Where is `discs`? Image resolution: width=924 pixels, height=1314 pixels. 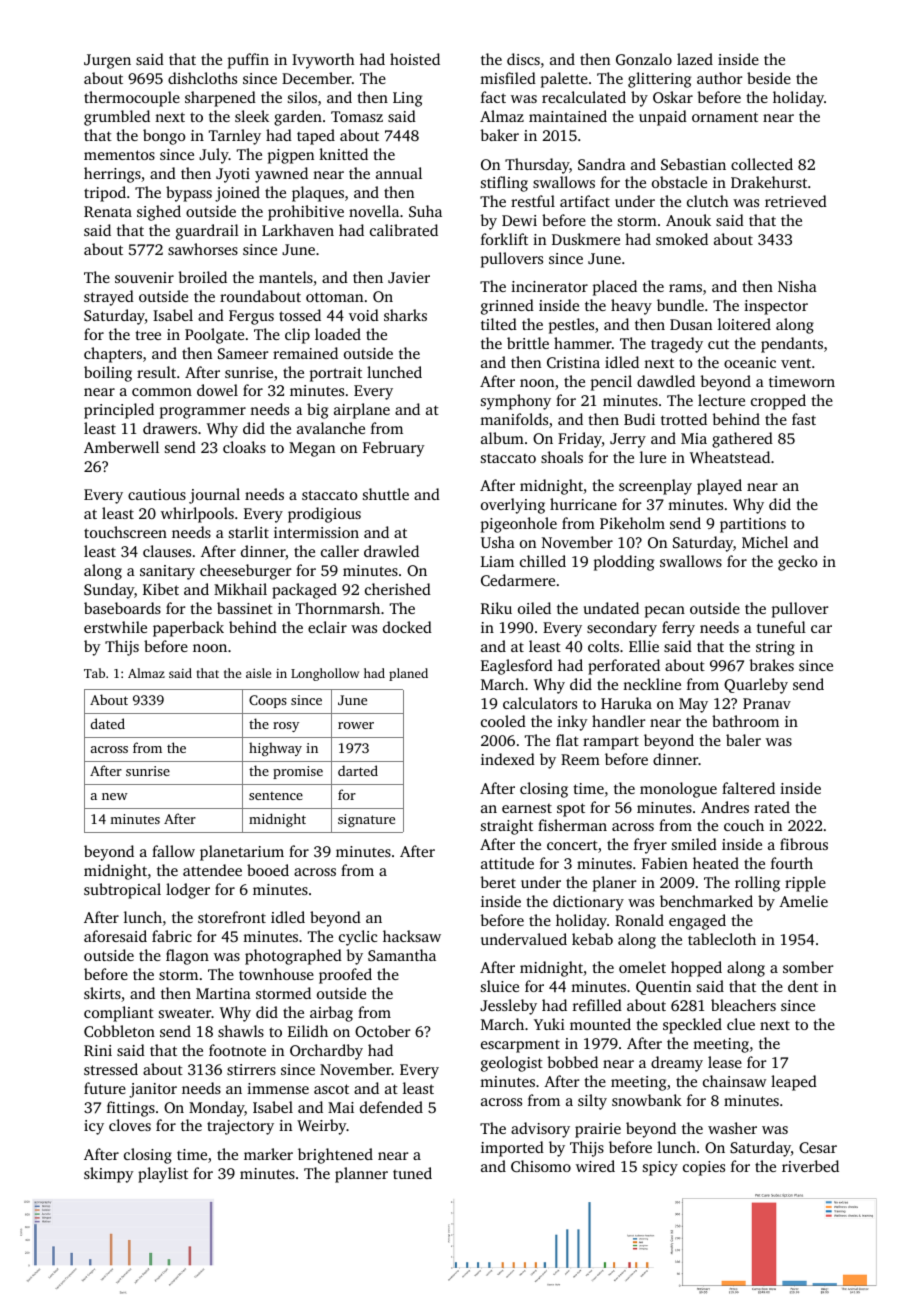 discs is located at coordinates (523, 59).
